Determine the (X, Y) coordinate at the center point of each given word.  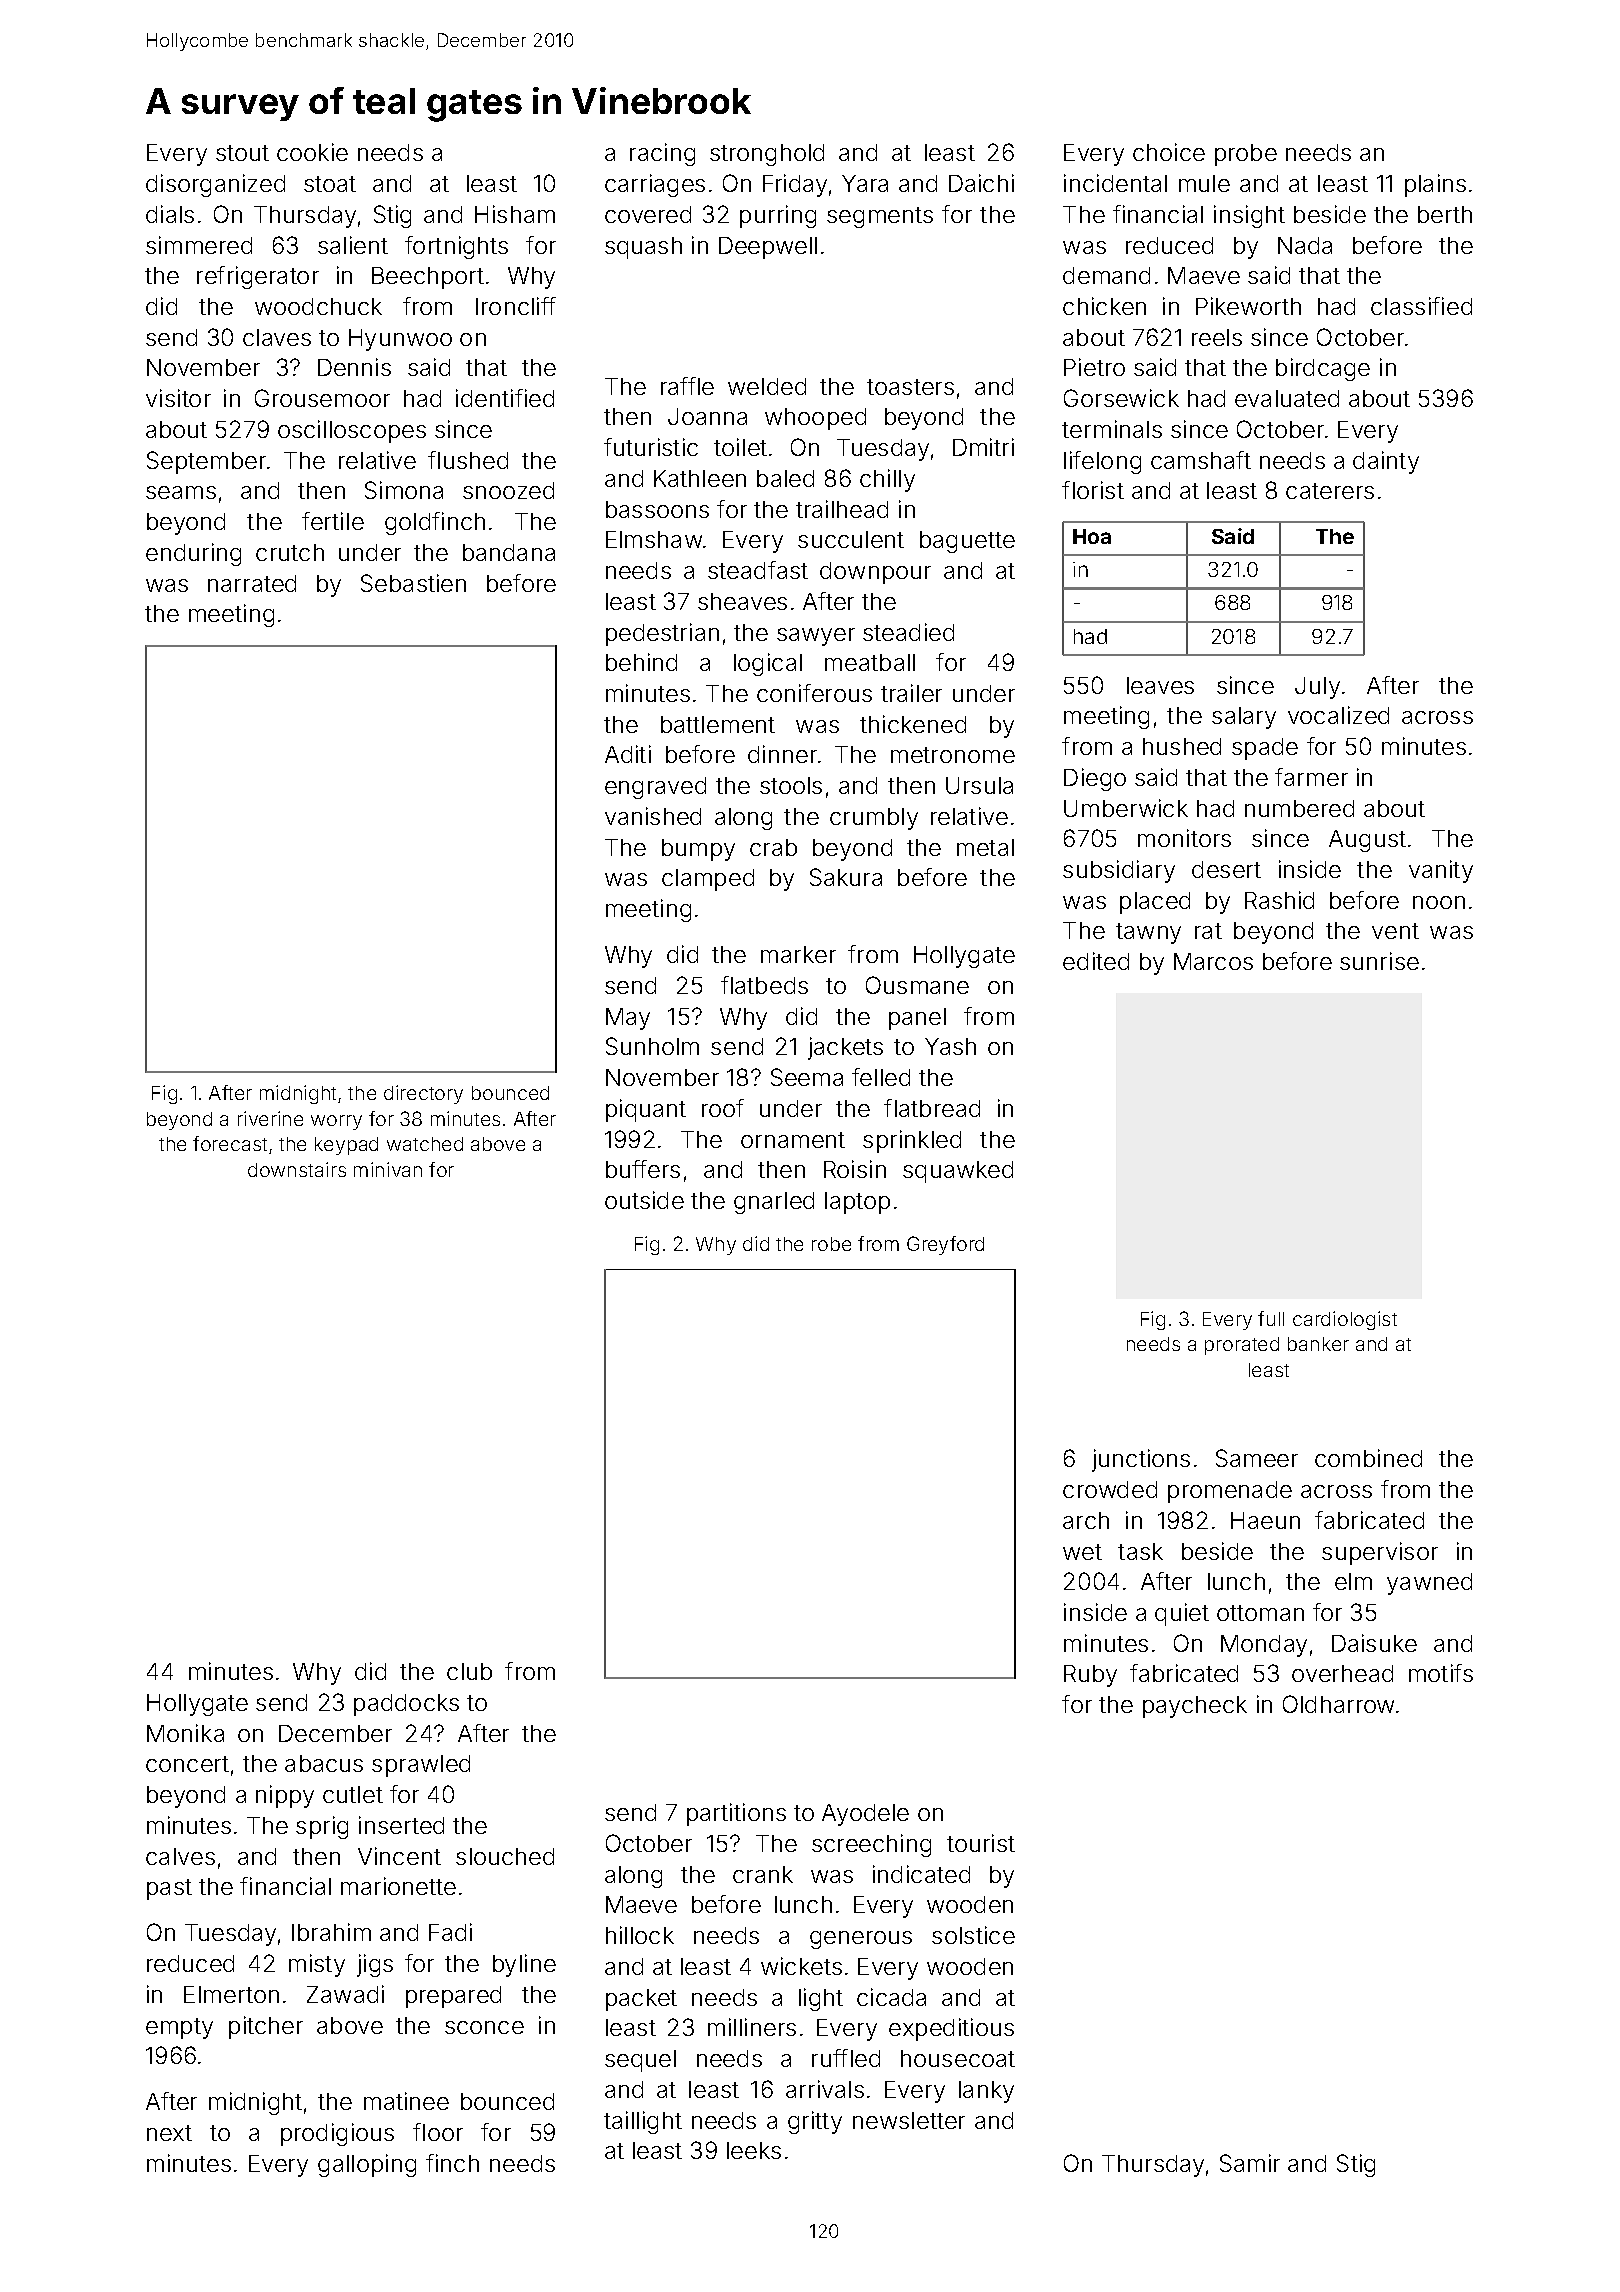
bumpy (698, 850)
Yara (865, 183)
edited (1096, 961)
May (628, 1019)
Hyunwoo (400, 340)
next (169, 2133)
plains (1435, 185)
